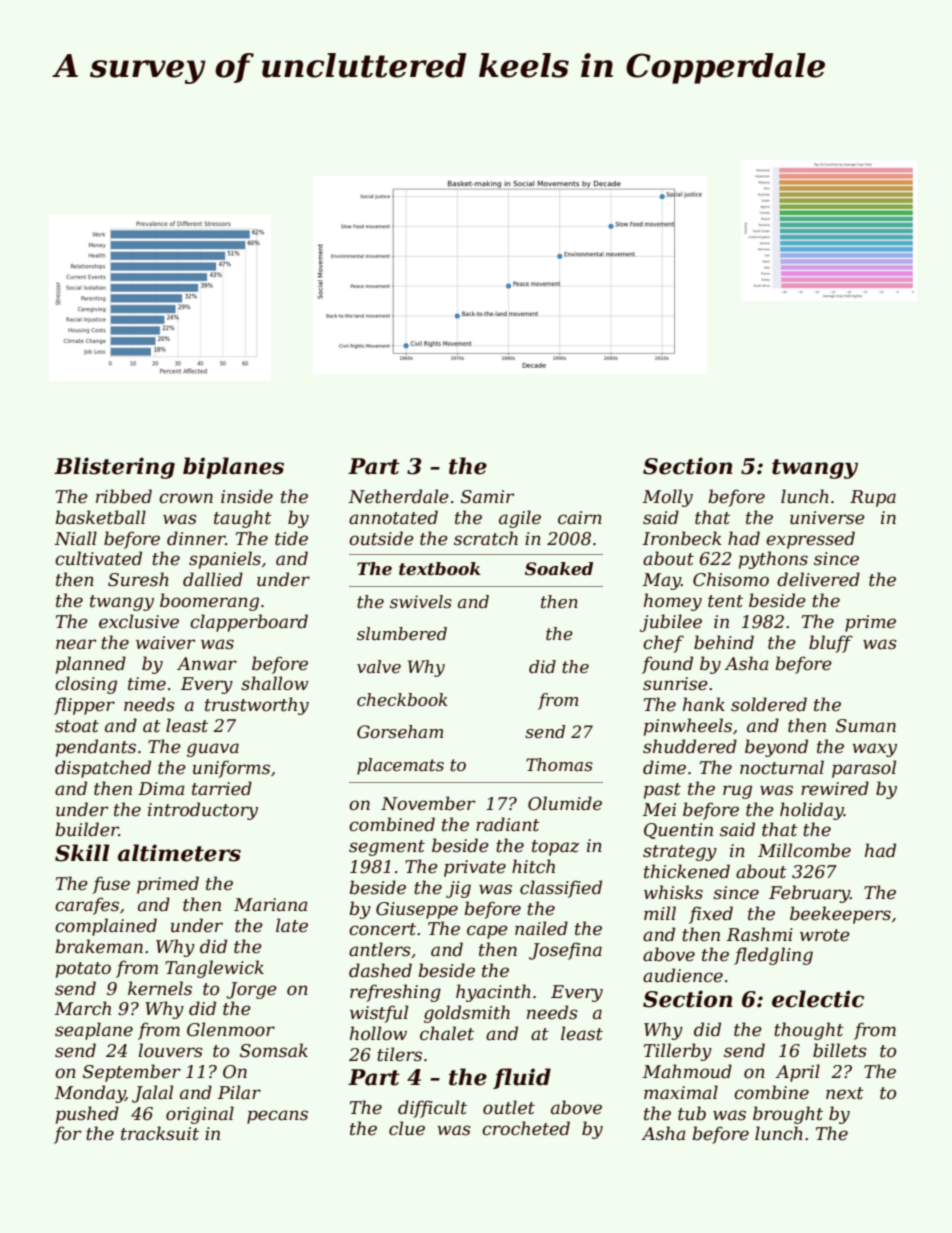 The width and height of the screenshot is (952, 1233). I want to click on Samir, so click(487, 497).
